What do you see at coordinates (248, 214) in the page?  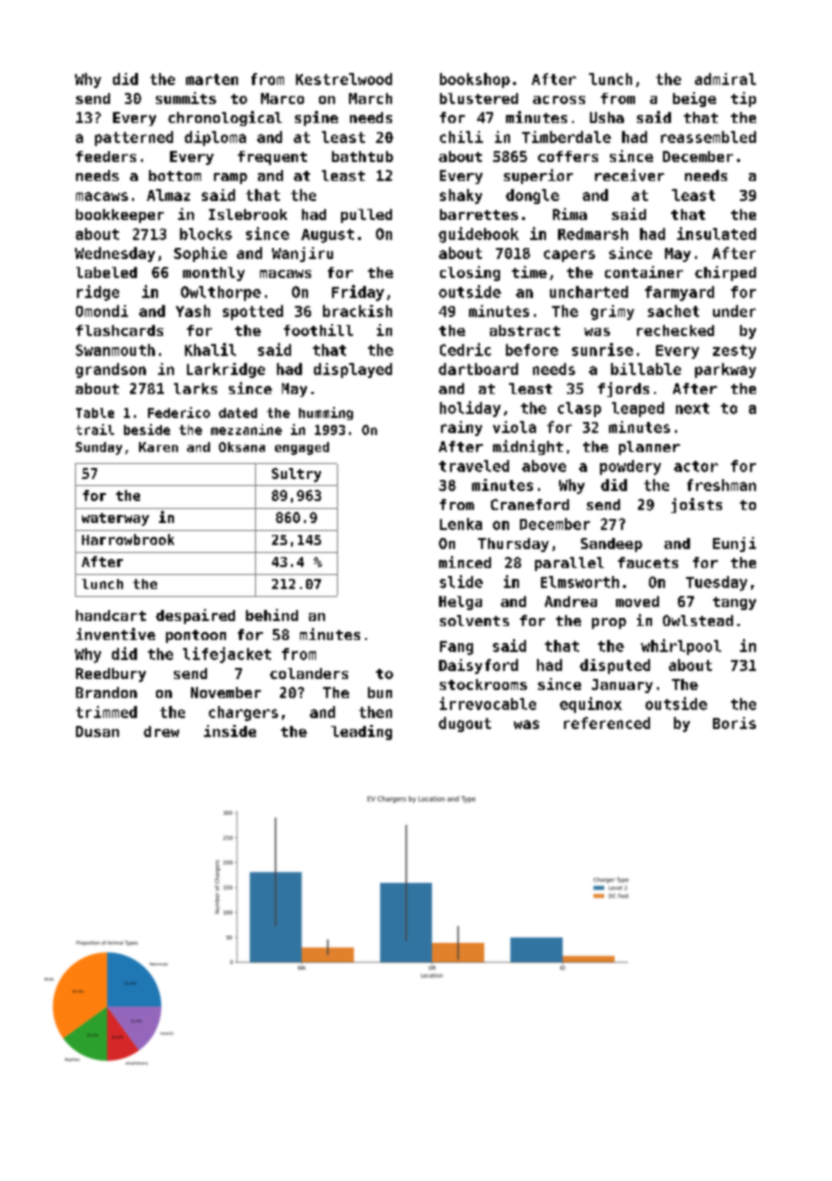 I see `Islebrook` at bounding box center [248, 214].
